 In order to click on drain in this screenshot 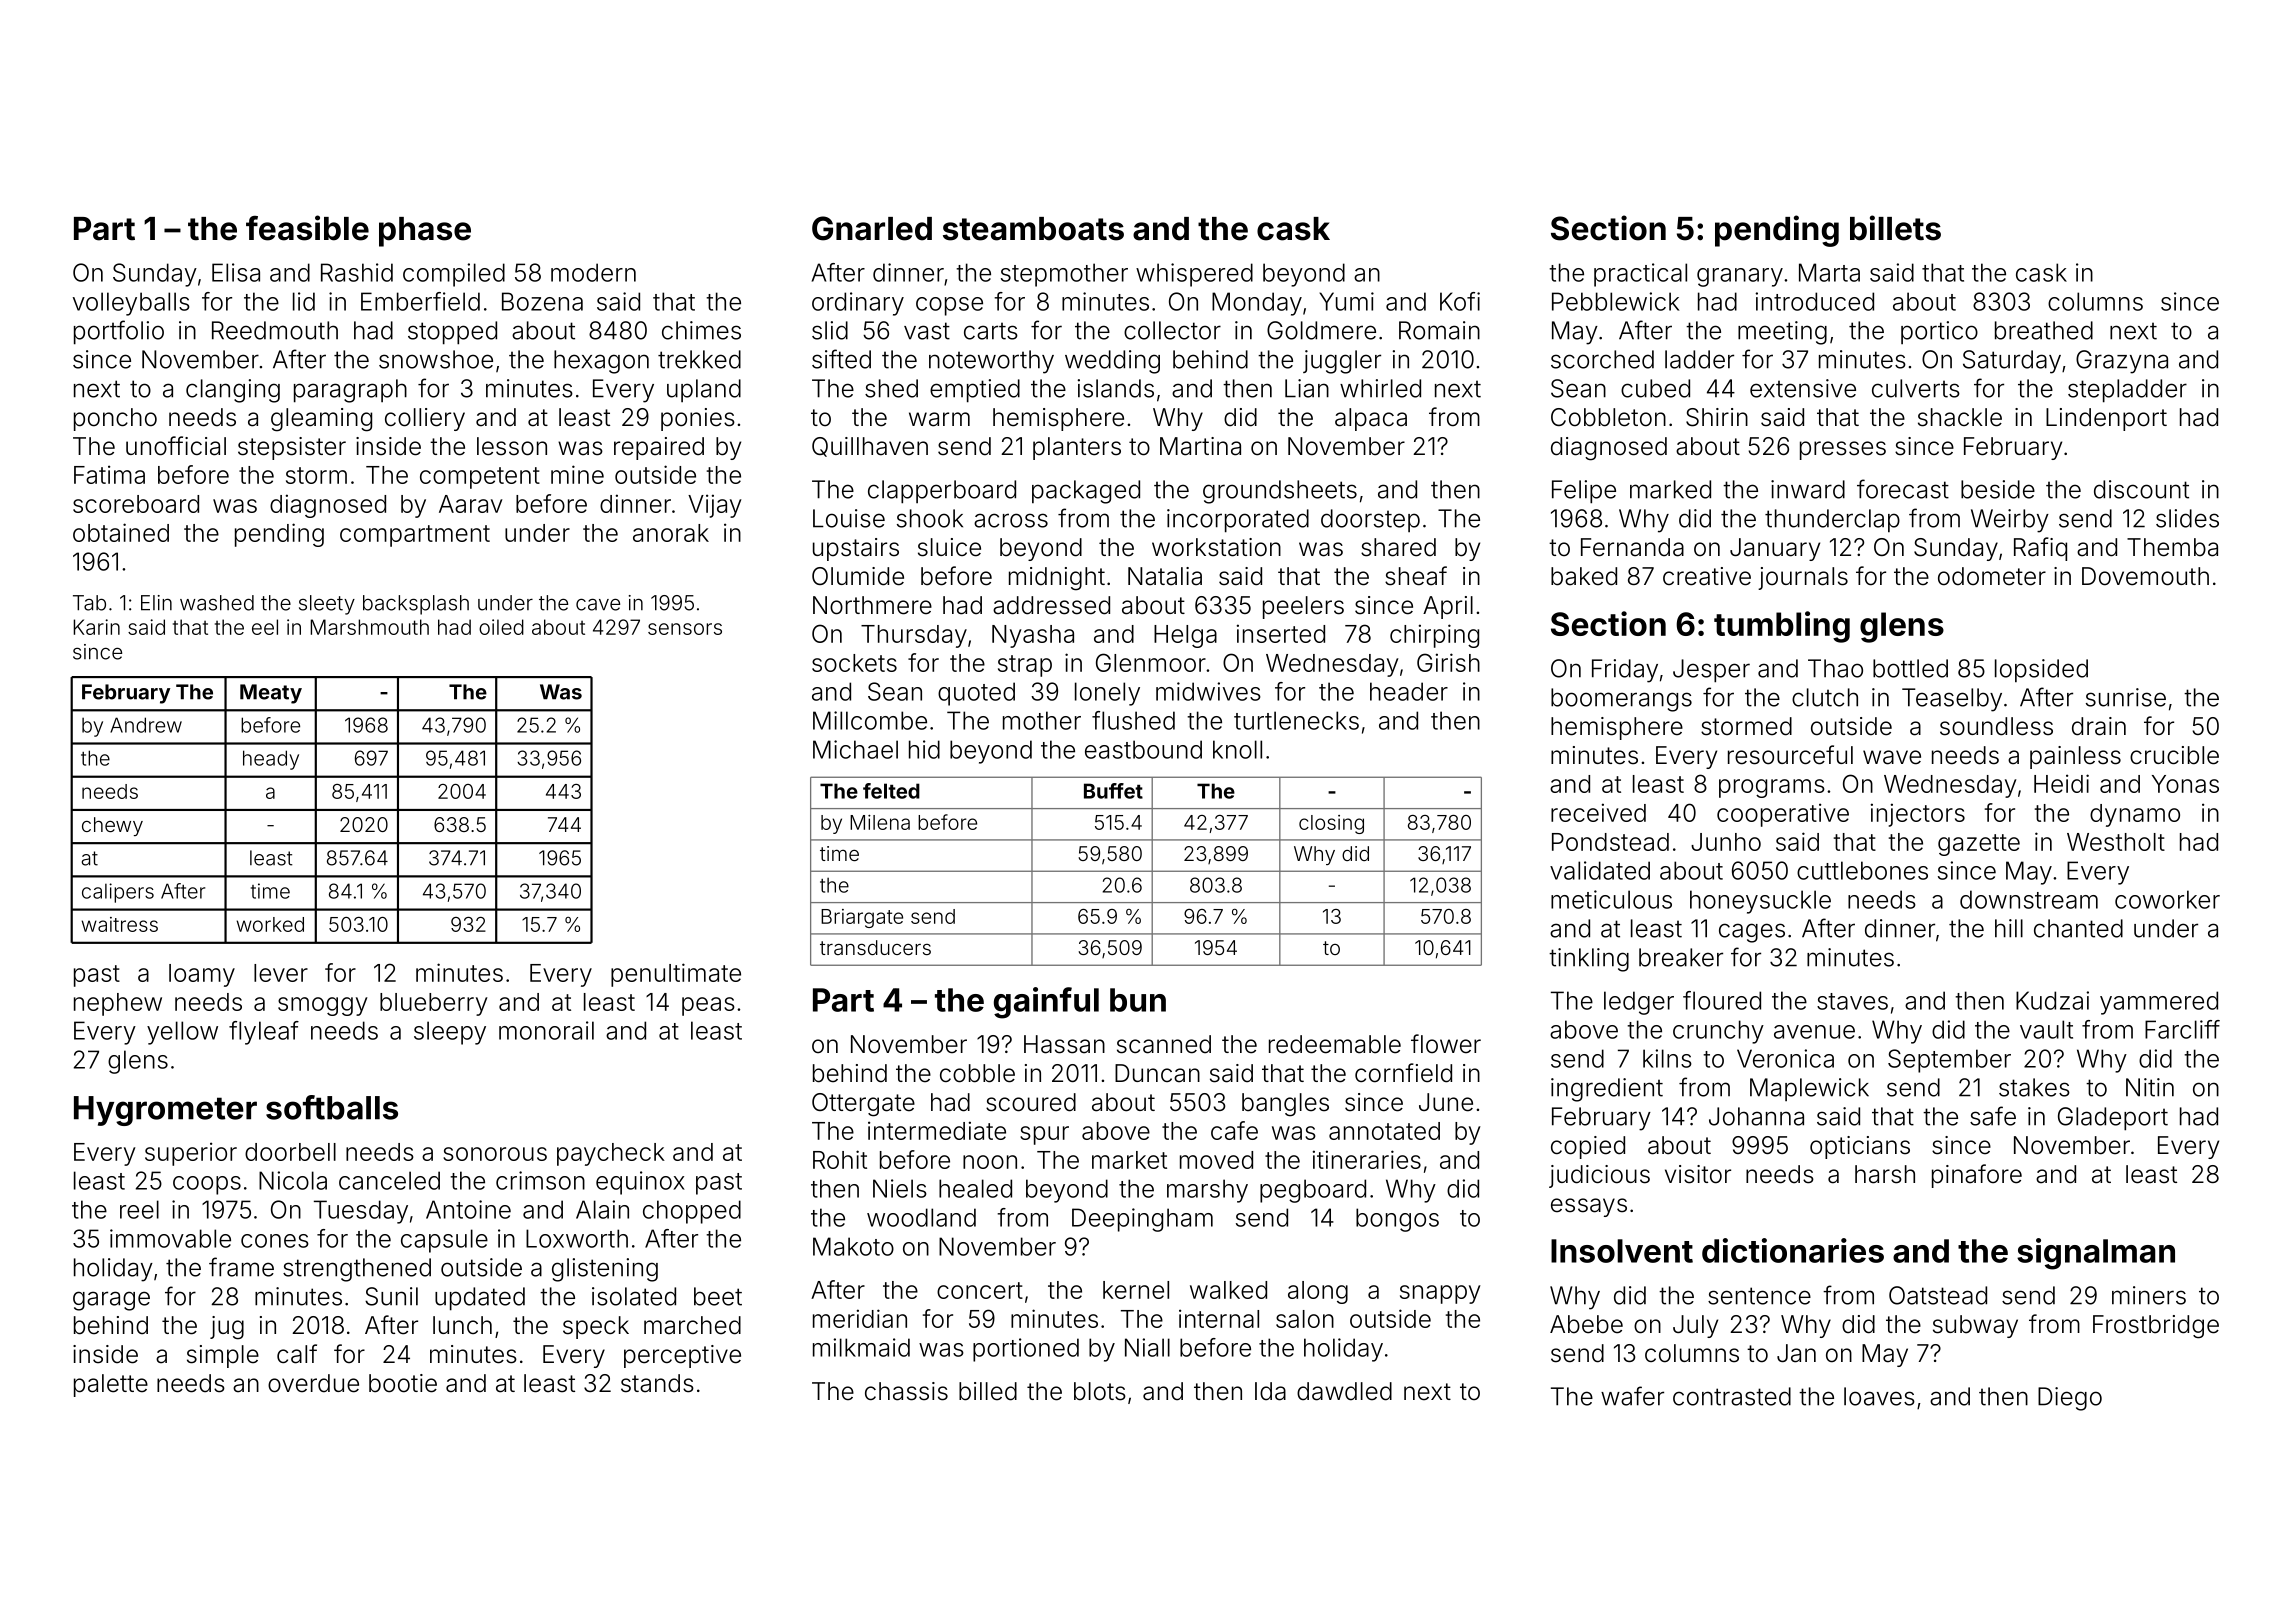, I will do `click(2099, 726)`.
